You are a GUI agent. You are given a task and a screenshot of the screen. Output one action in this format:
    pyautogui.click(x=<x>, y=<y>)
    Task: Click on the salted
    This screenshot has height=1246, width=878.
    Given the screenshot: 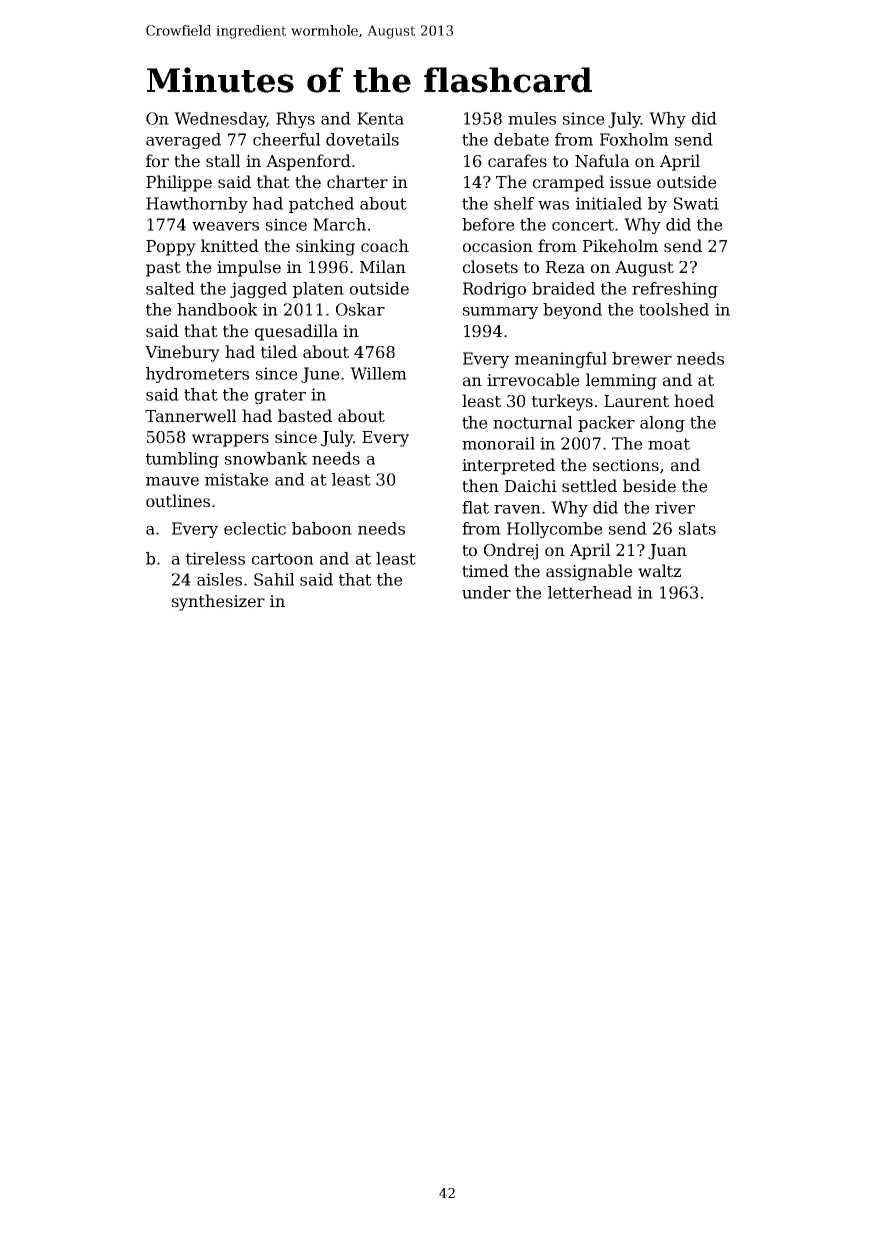 What is the action you would take?
    pyautogui.click(x=170, y=288)
